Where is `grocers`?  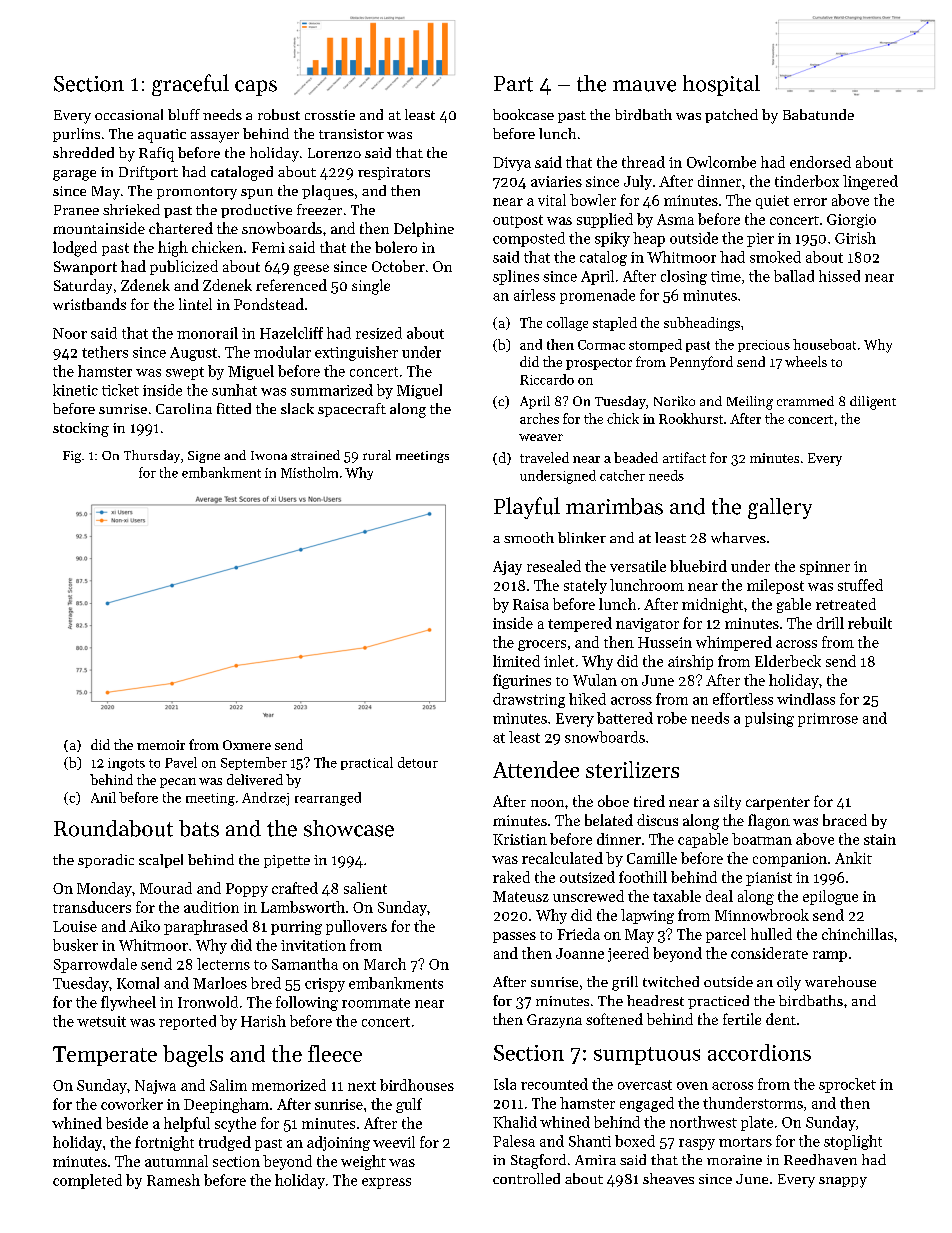 grocers is located at coordinates (542, 645).
